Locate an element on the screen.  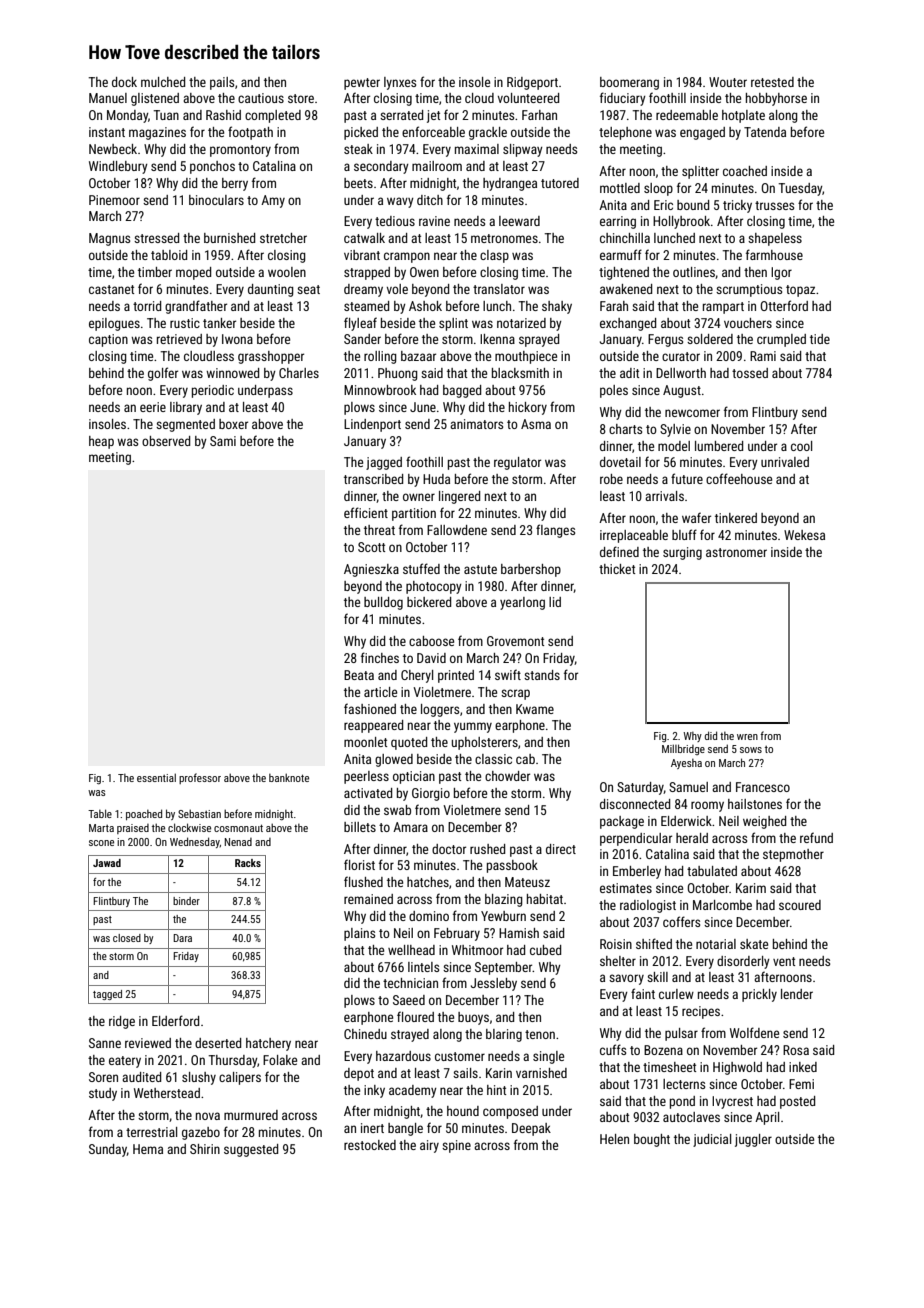
Wekesa is located at coordinates (804, 535).
